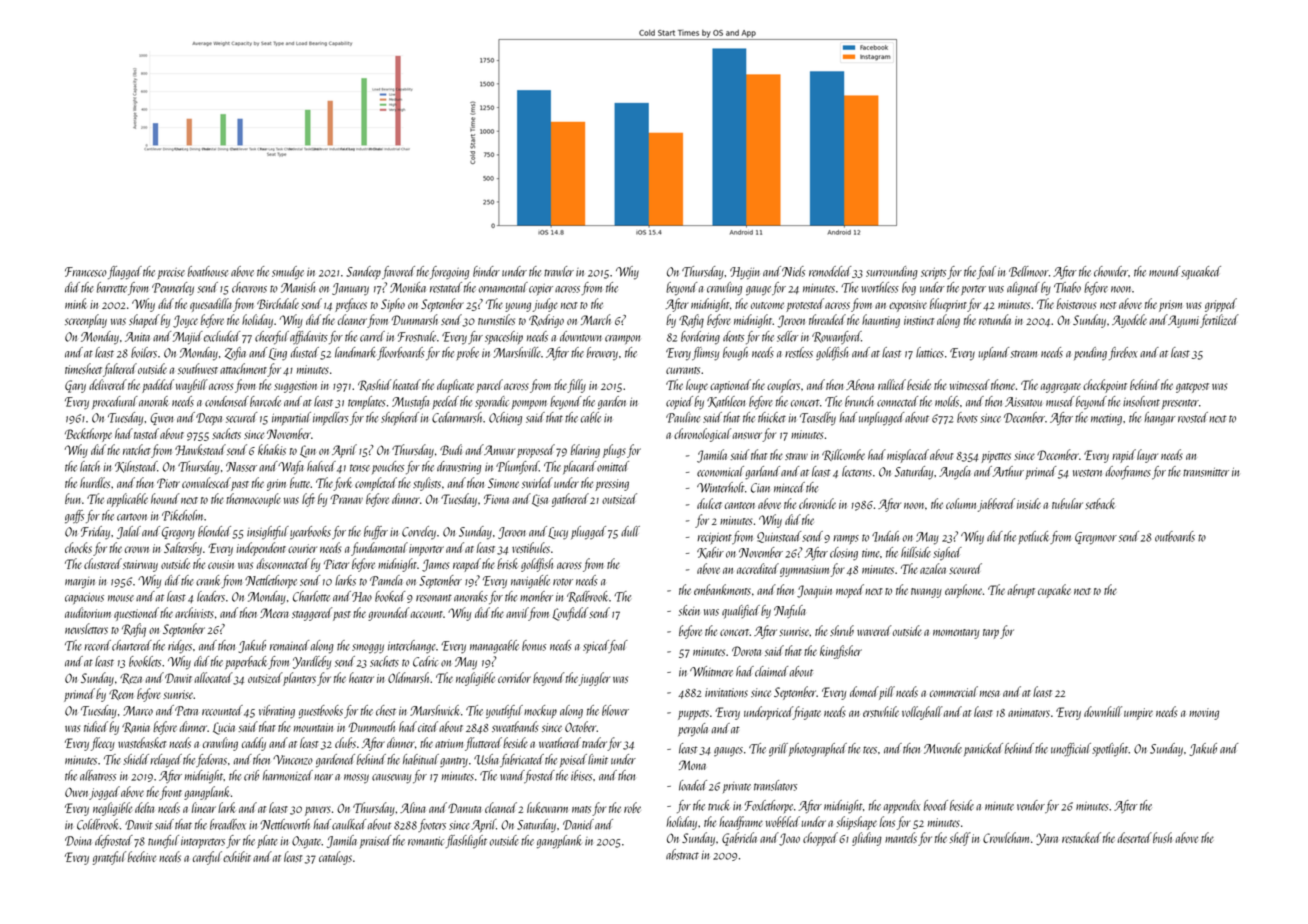  Describe the element at coordinates (1123, 353) in the page. I see `firebox` at that location.
